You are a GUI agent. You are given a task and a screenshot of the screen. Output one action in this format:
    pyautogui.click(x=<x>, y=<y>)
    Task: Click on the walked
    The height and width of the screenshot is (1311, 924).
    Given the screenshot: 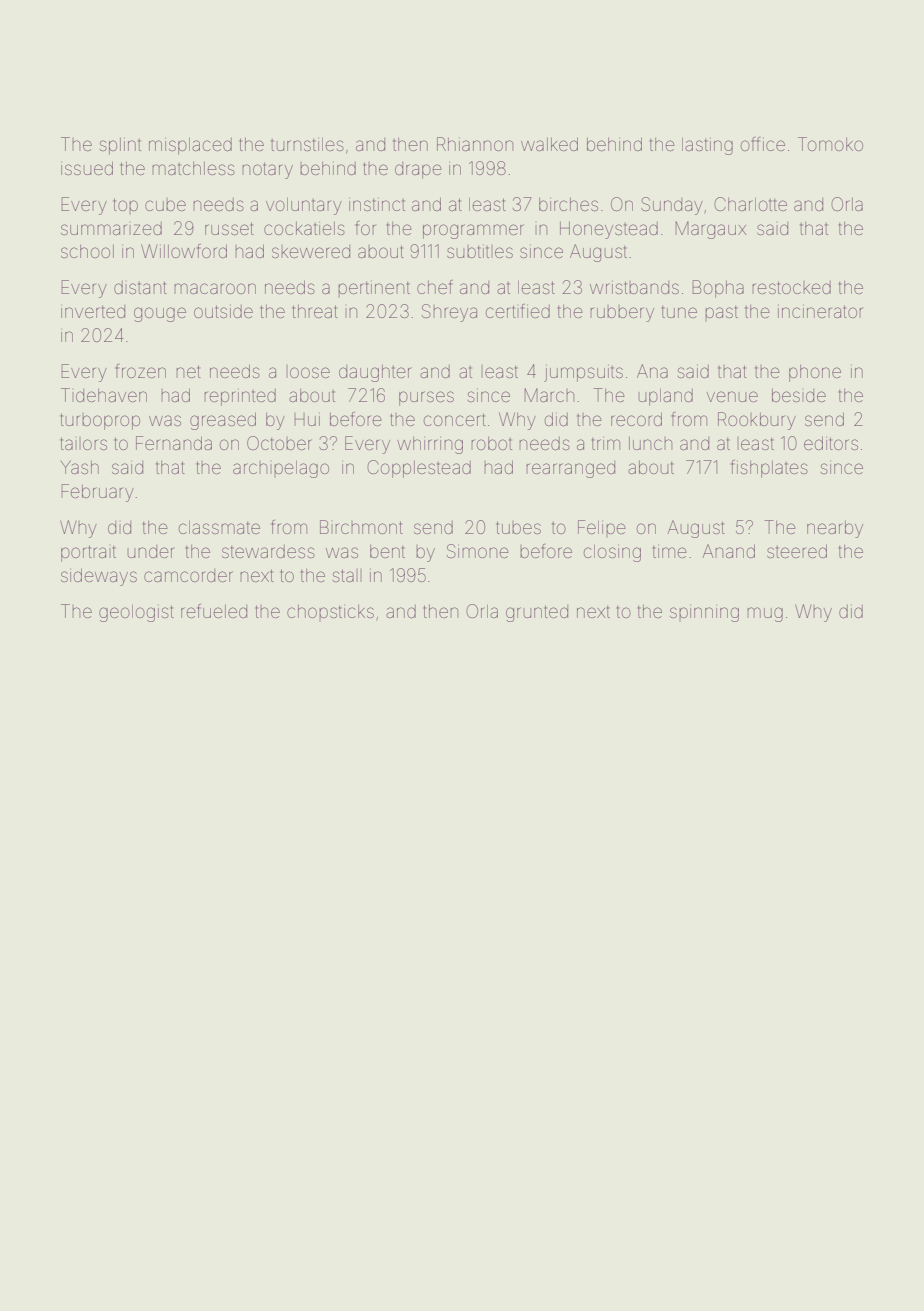 What is the action you would take?
    pyautogui.click(x=549, y=144)
